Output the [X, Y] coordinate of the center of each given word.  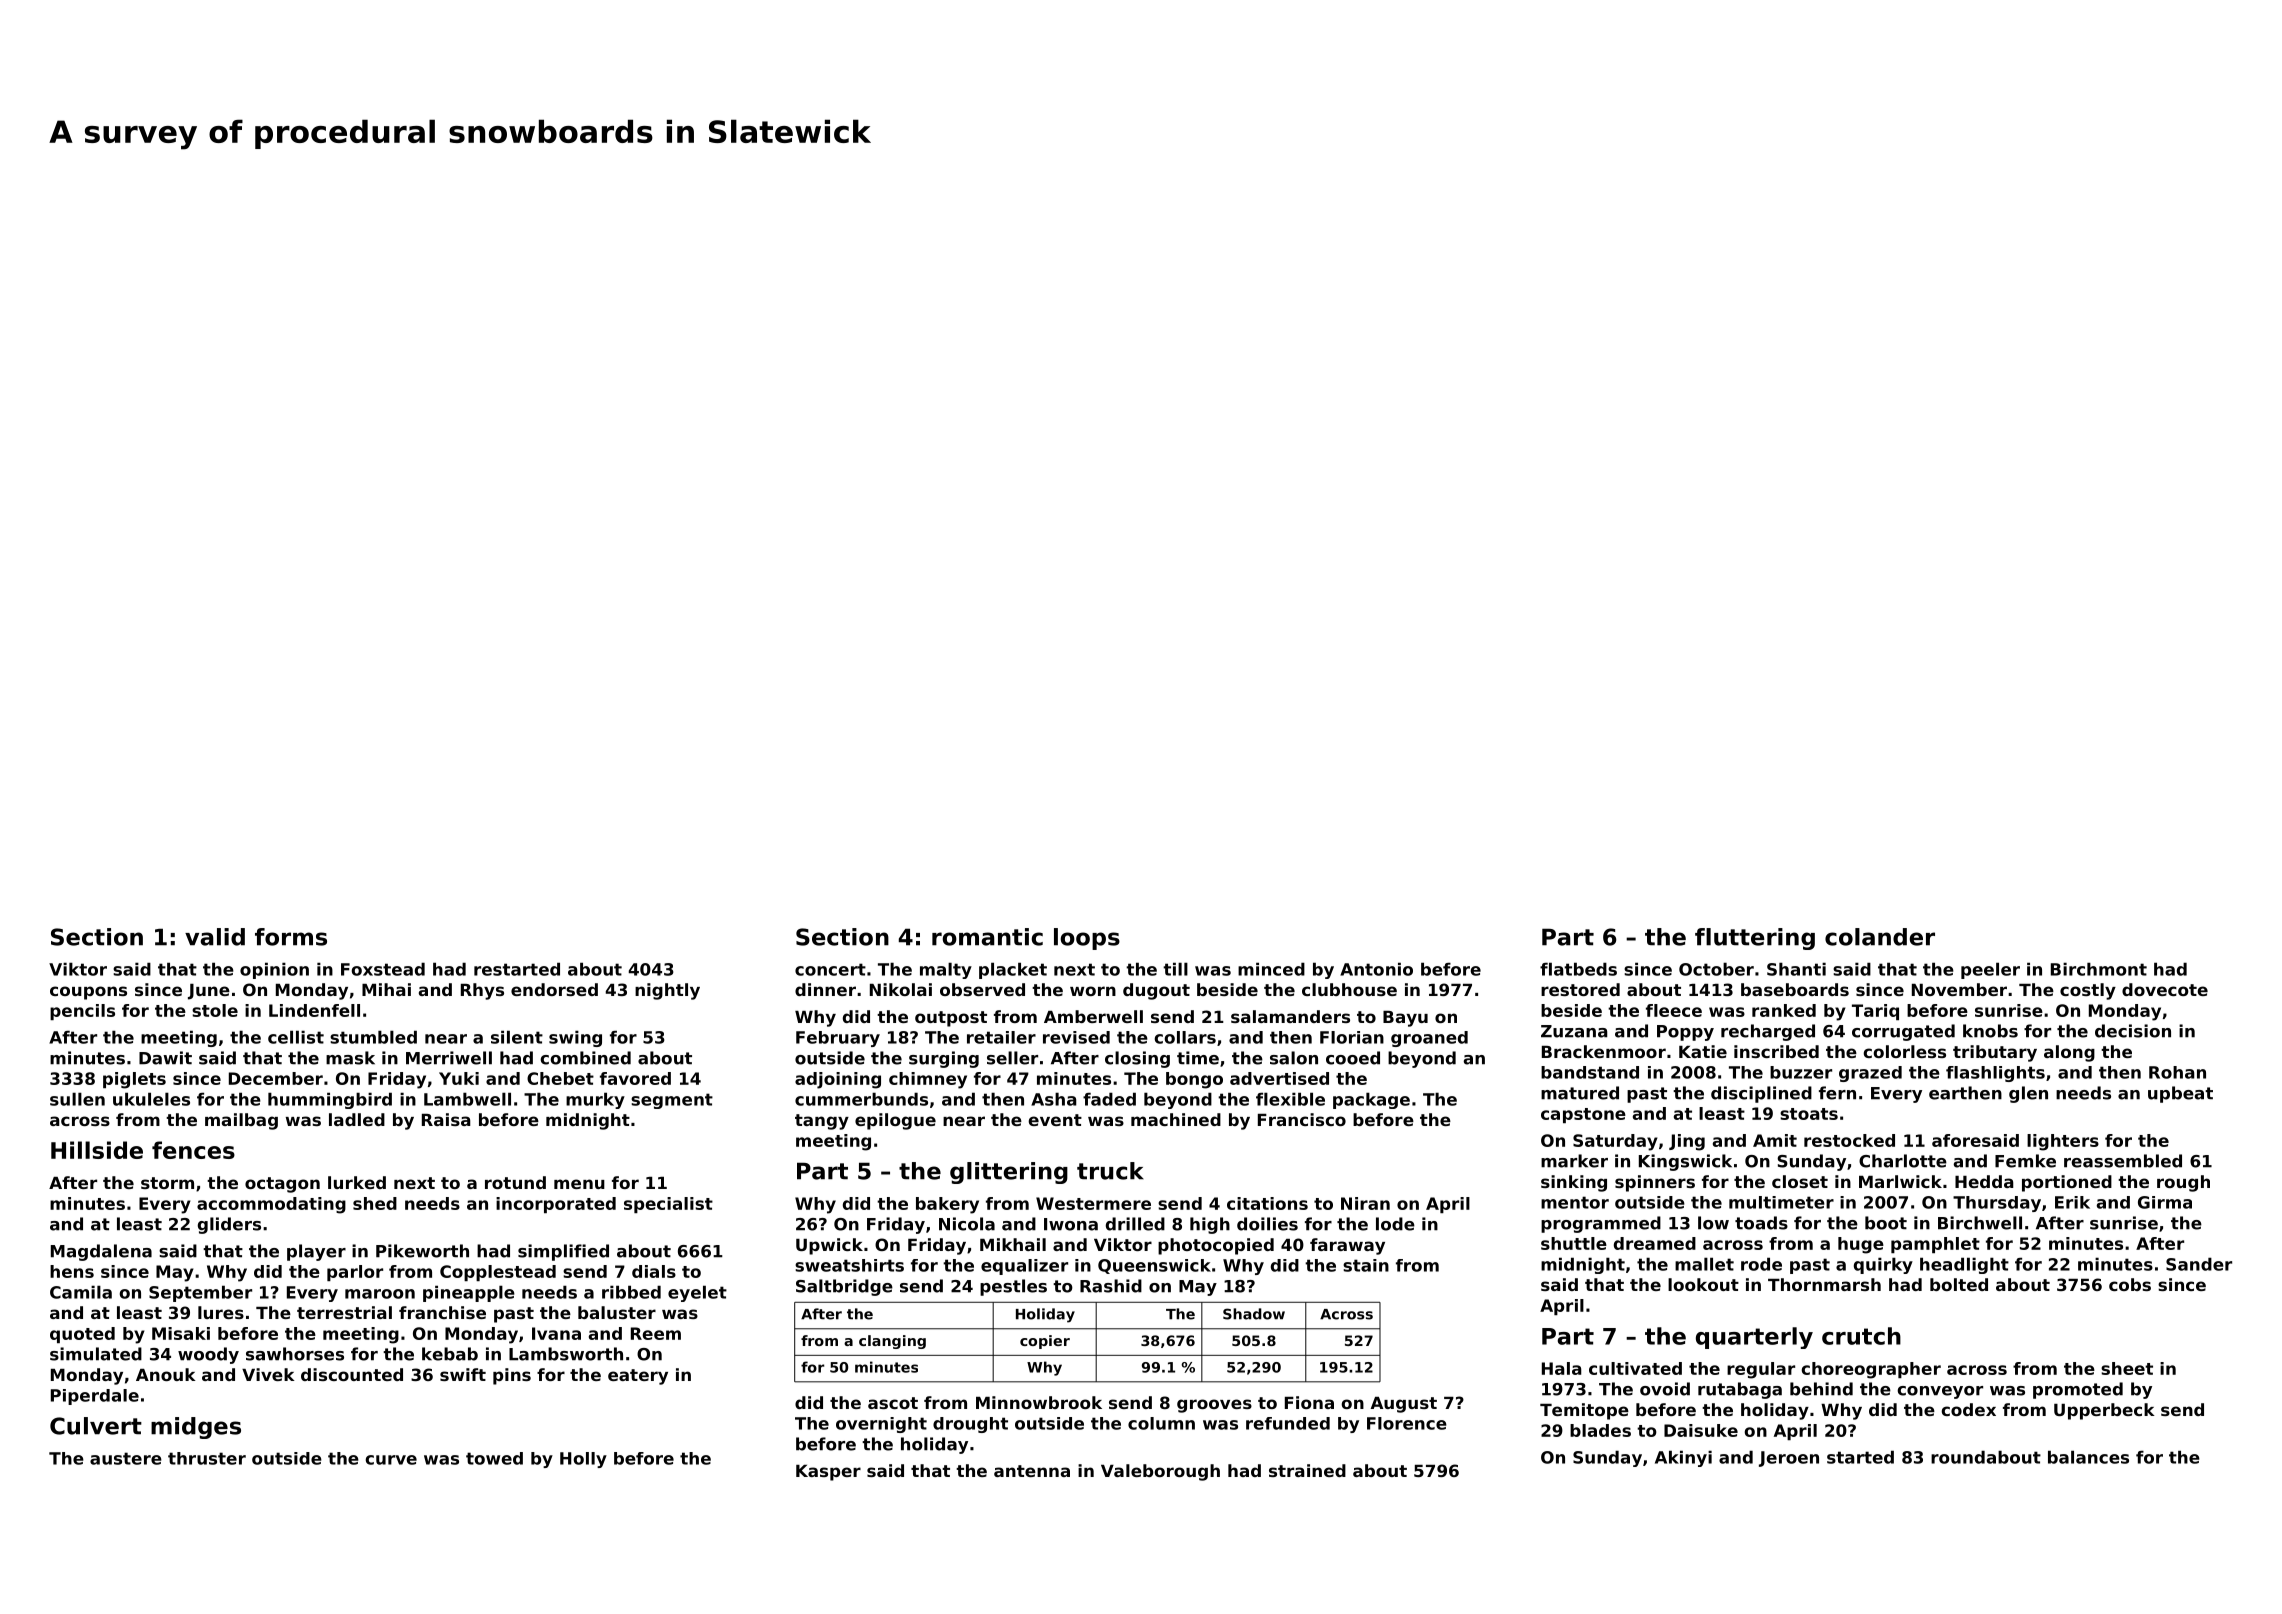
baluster [617, 1312]
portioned [2067, 1183]
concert [830, 969]
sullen [77, 1099]
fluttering [1755, 939]
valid [215, 937]
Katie [1703, 1051]
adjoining [838, 1080]
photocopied [1216, 1246]
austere [126, 1458]
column [1161, 1423]
